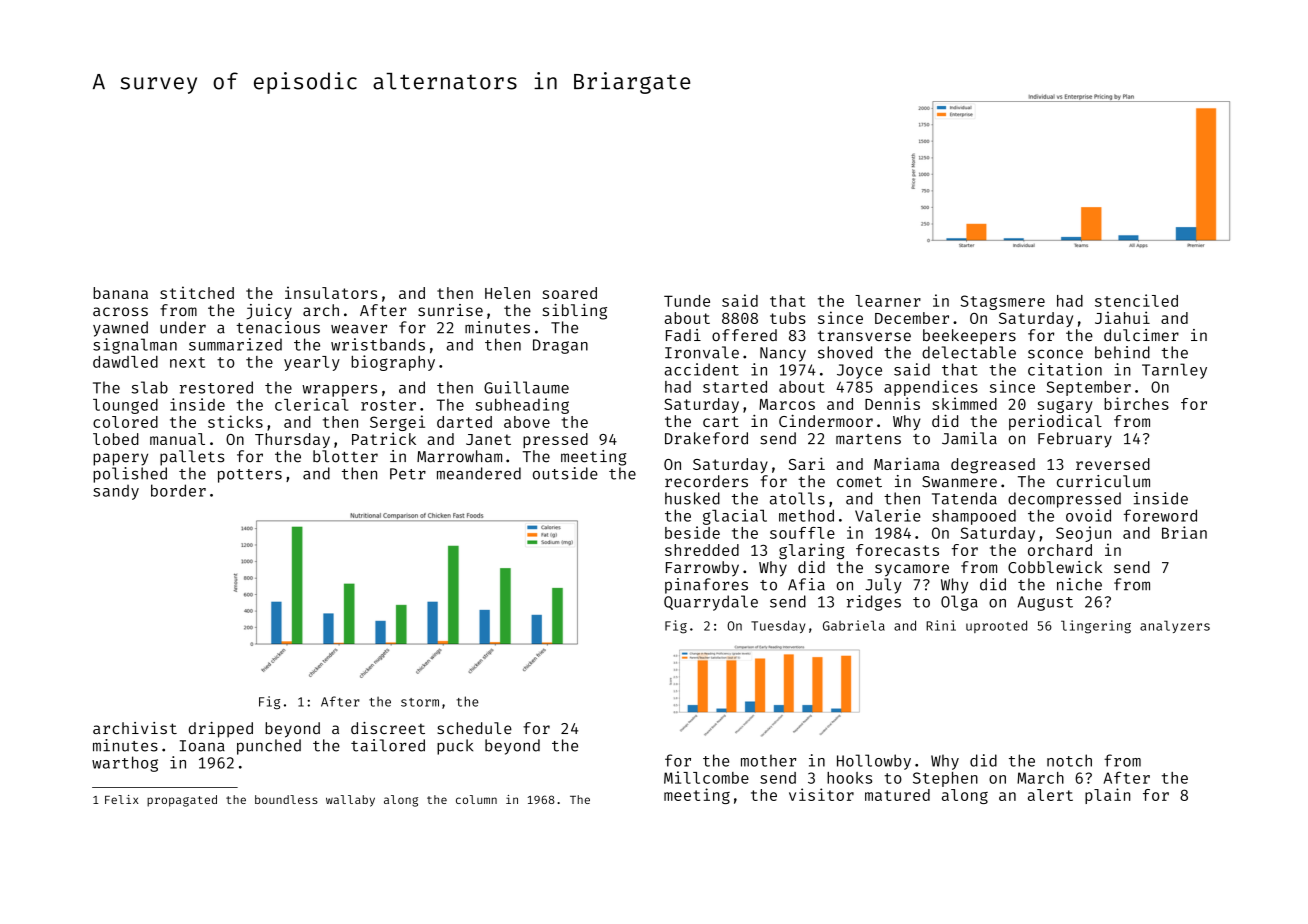 This screenshot has height=924, width=1308. What do you see at coordinates (125, 764) in the screenshot?
I see `warthog` at bounding box center [125, 764].
